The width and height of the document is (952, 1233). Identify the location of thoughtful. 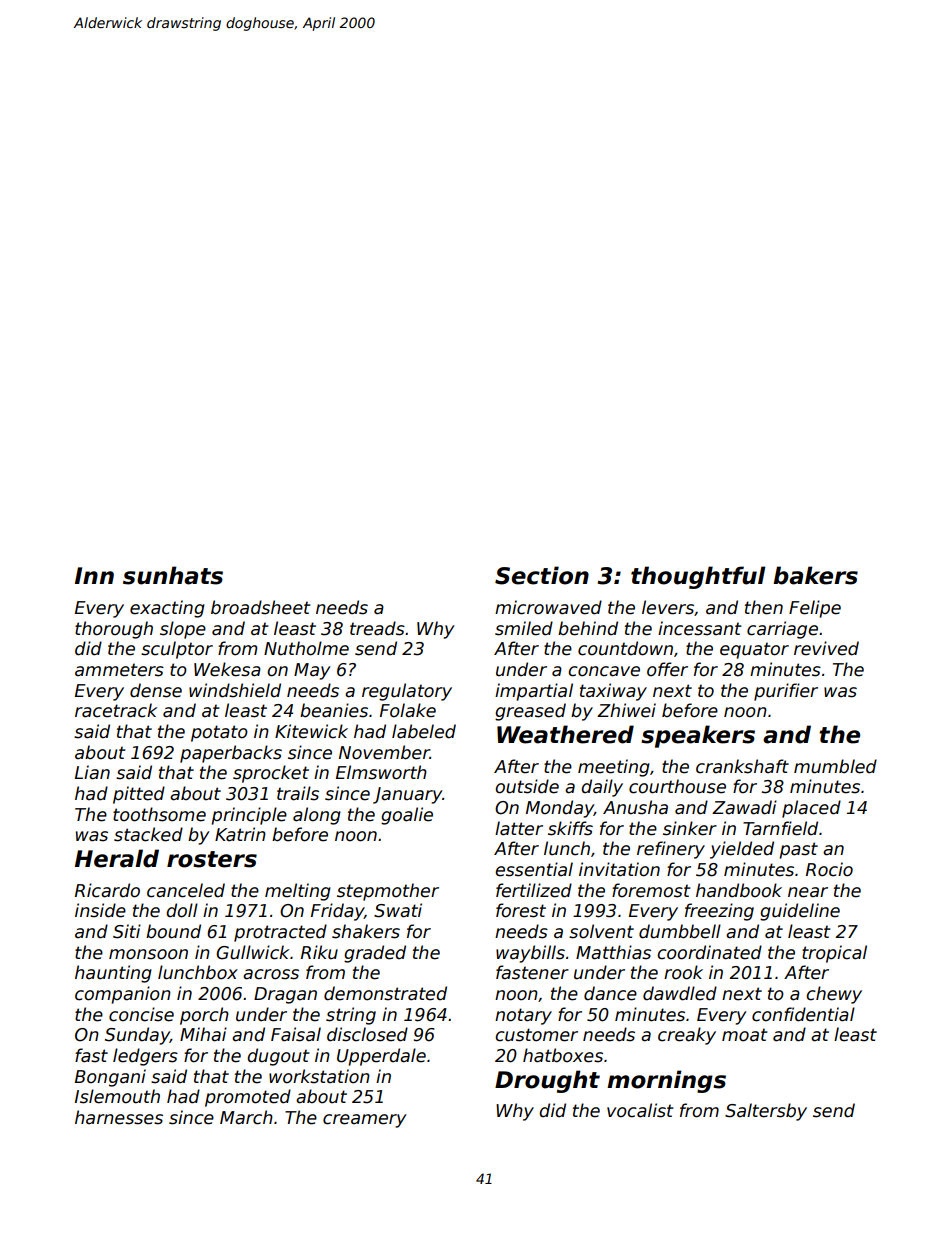
(698, 577).
